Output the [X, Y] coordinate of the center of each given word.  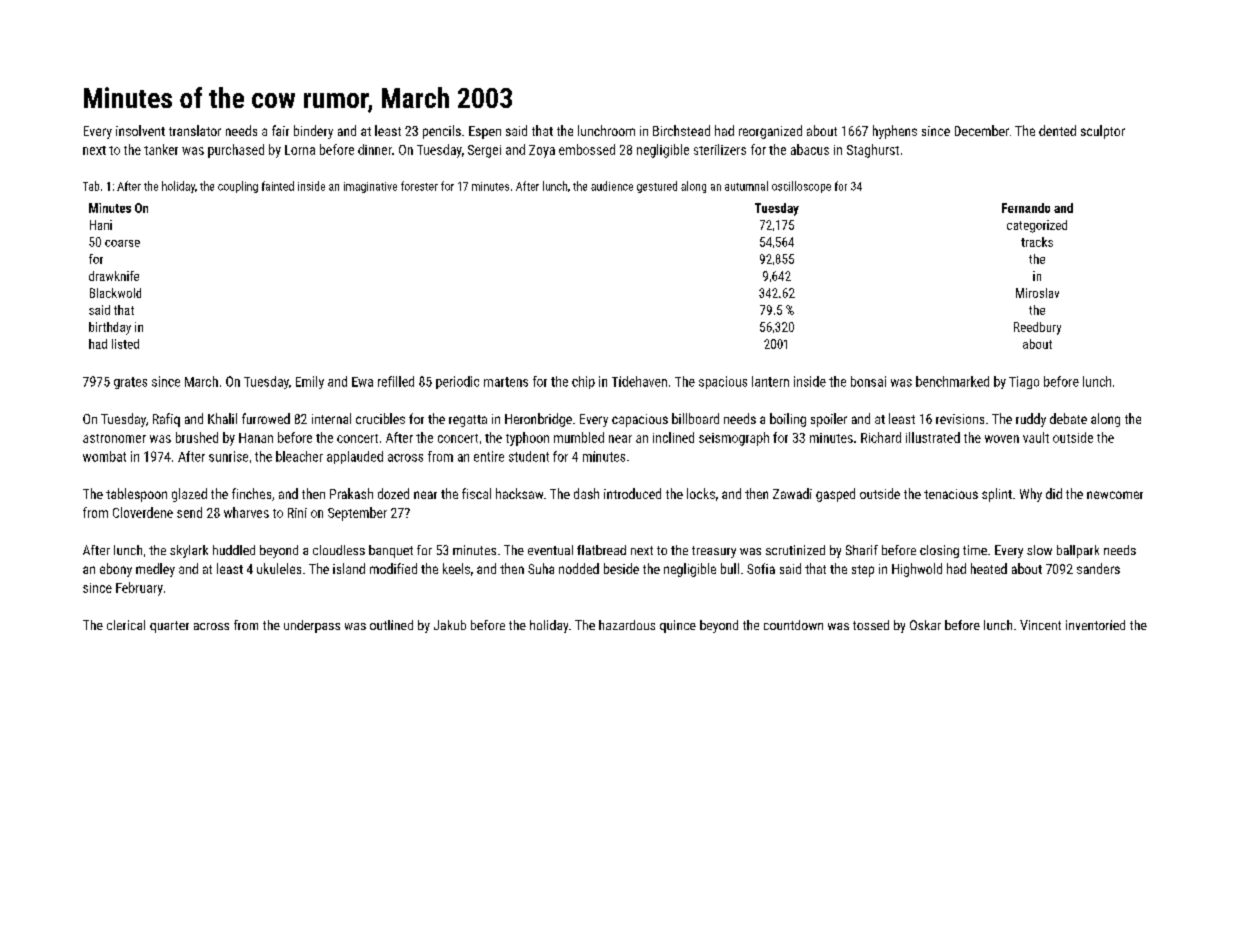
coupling [238, 187]
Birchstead [681, 130]
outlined [391, 625]
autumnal [746, 186]
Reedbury [1037, 328]
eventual [550, 550]
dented [1057, 130]
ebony [116, 570]
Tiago [1024, 382]
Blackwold [115, 293]
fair [280, 130]
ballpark [1078, 551]
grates [130, 383]
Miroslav [1037, 293]
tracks [1037, 242]
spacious [723, 382]
